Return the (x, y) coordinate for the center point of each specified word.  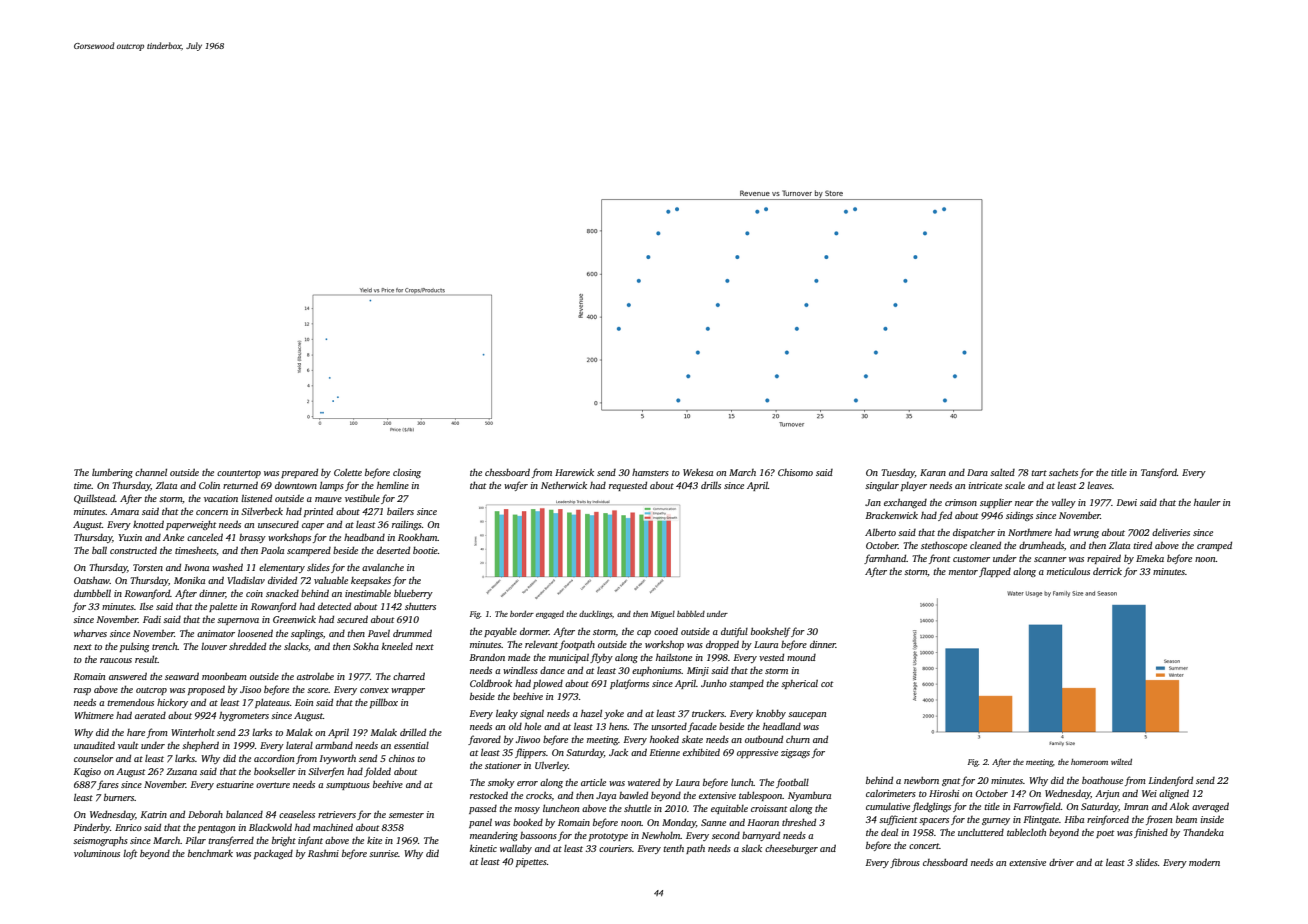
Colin (209, 485)
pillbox (384, 703)
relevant (541, 644)
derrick (1107, 571)
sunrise (383, 853)
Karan (933, 472)
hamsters (650, 472)
